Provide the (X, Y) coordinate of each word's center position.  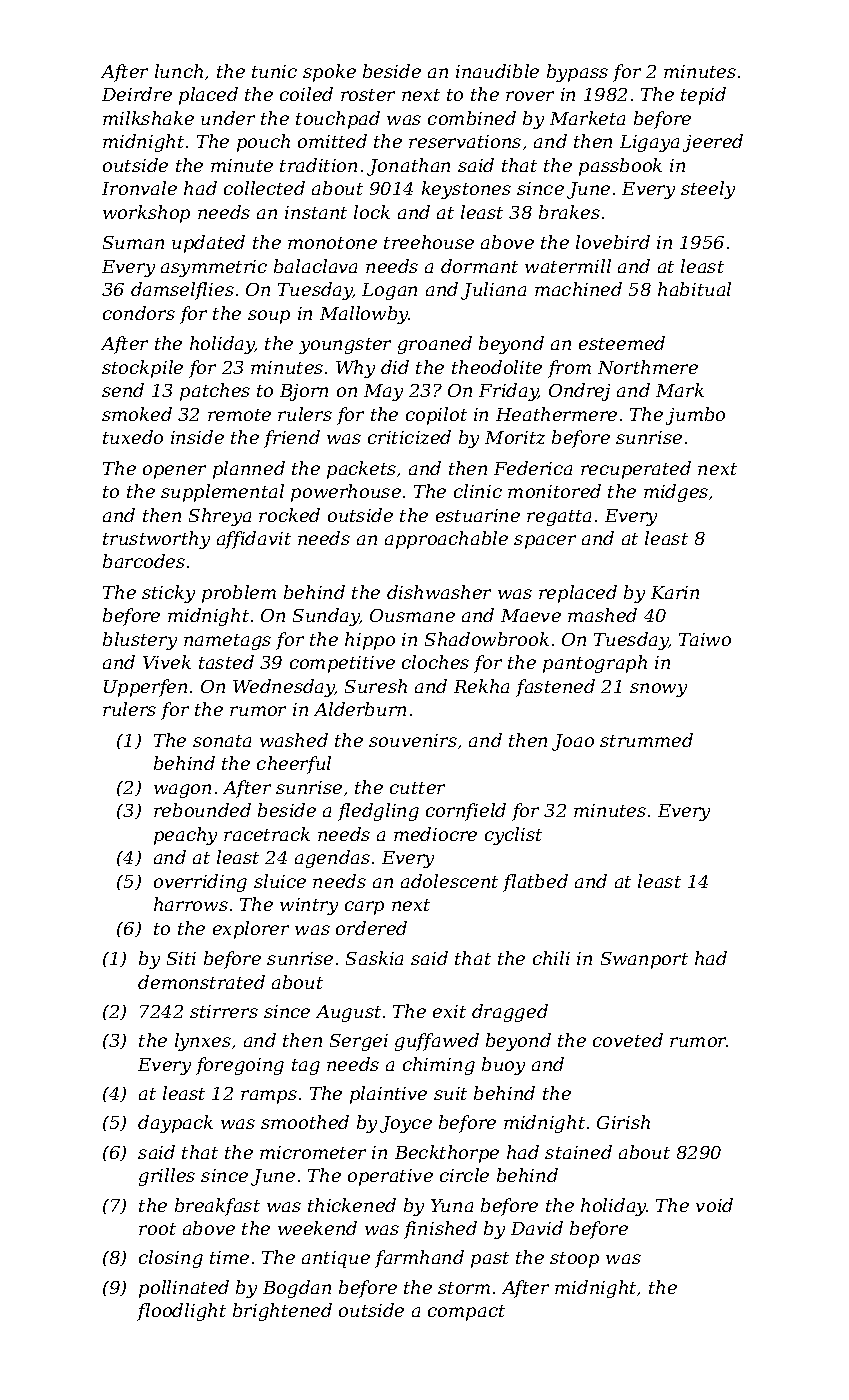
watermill (568, 266)
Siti (181, 958)
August (348, 1013)
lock (372, 212)
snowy (658, 690)
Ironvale (139, 188)
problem (239, 594)
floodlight (181, 1312)
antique (336, 1259)
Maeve (531, 615)
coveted (628, 1040)
